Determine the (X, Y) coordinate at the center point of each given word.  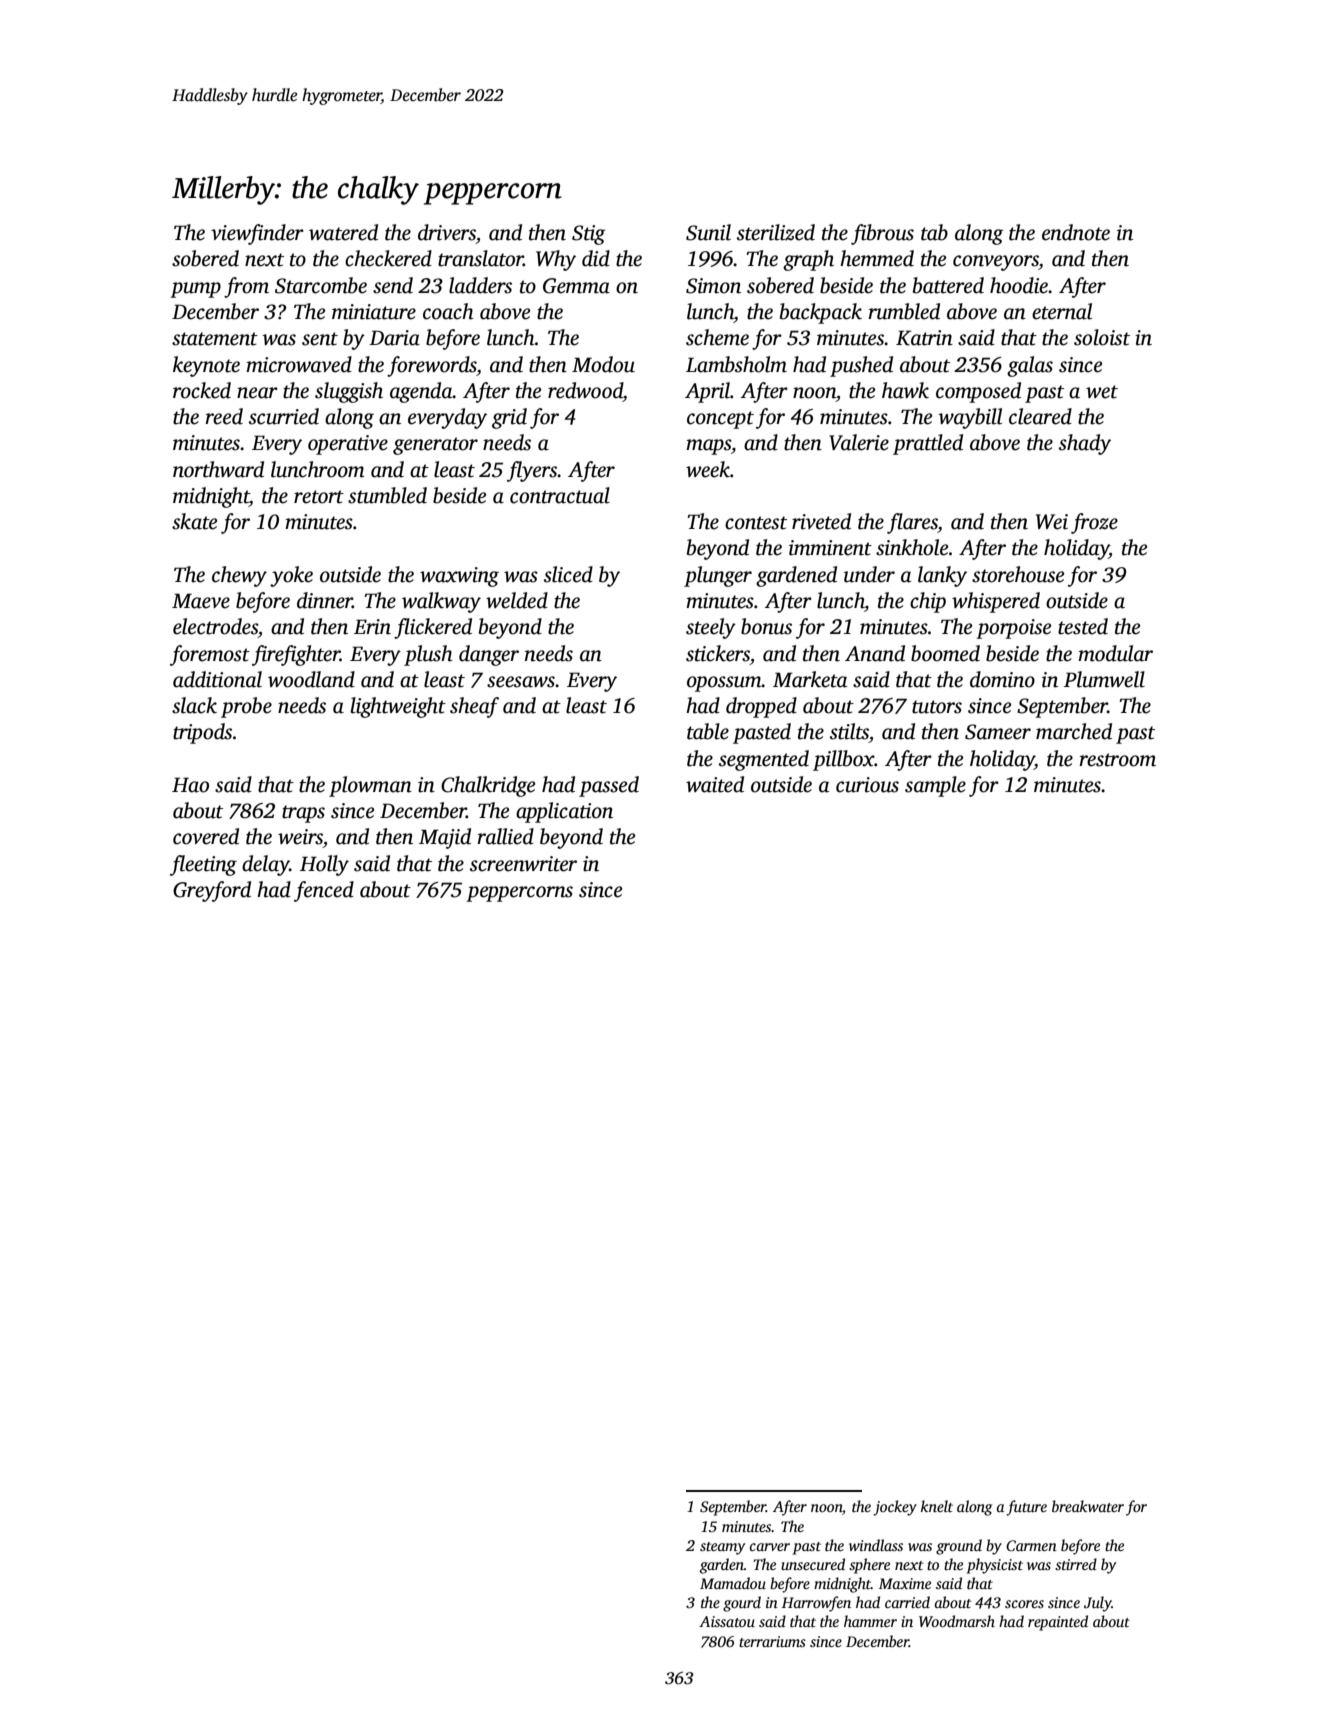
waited (715, 784)
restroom (1117, 760)
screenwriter (523, 864)
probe (246, 707)
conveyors (996, 263)
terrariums (772, 1641)
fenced (324, 891)
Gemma (576, 286)
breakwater (1088, 1506)
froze (1094, 523)
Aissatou (727, 1621)
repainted (1058, 1623)
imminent (830, 548)
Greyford (212, 891)
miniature (374, 312)
